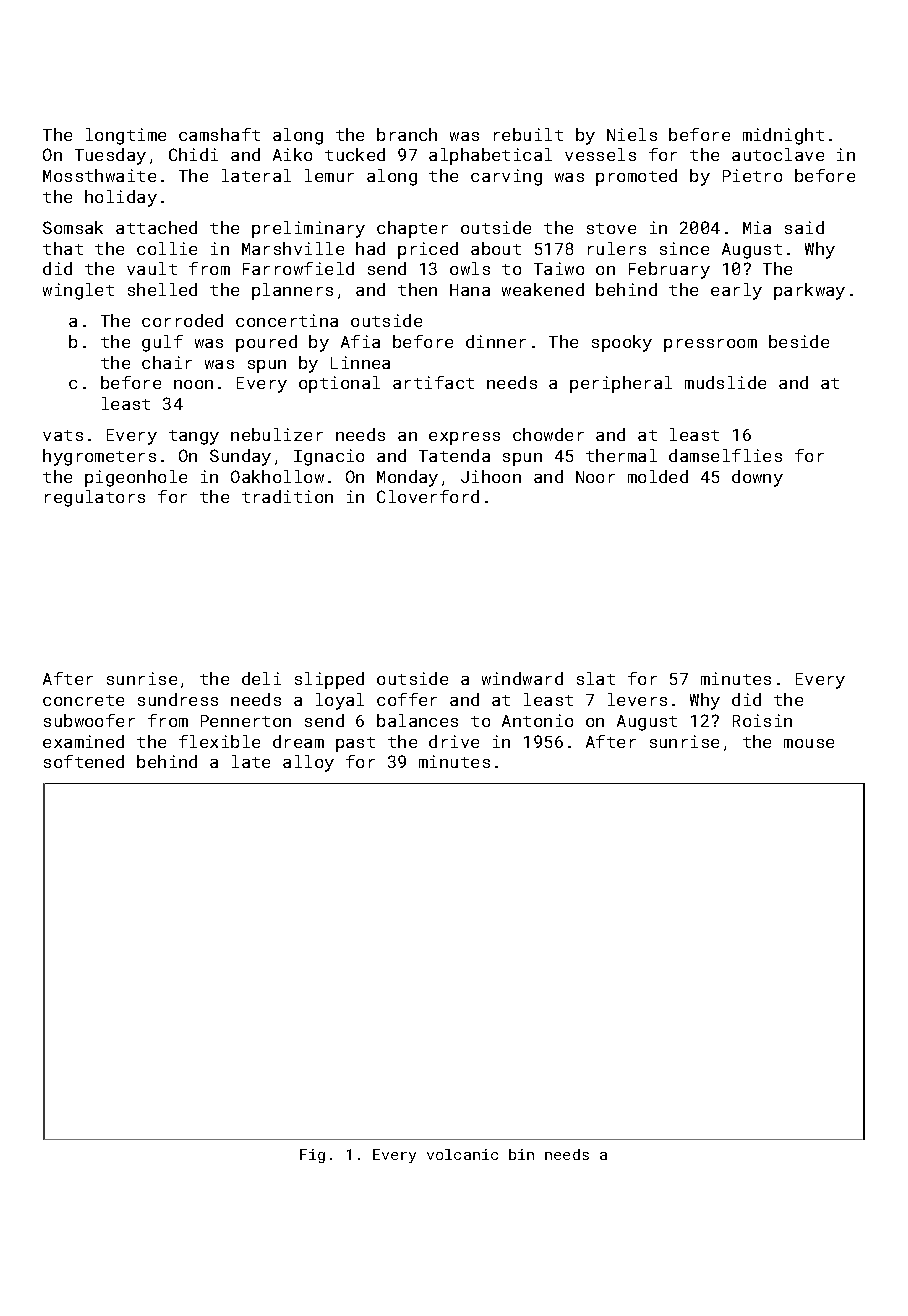 The width and height of the document is (908, 1316). I want to click on branch, so click(407, 134).
